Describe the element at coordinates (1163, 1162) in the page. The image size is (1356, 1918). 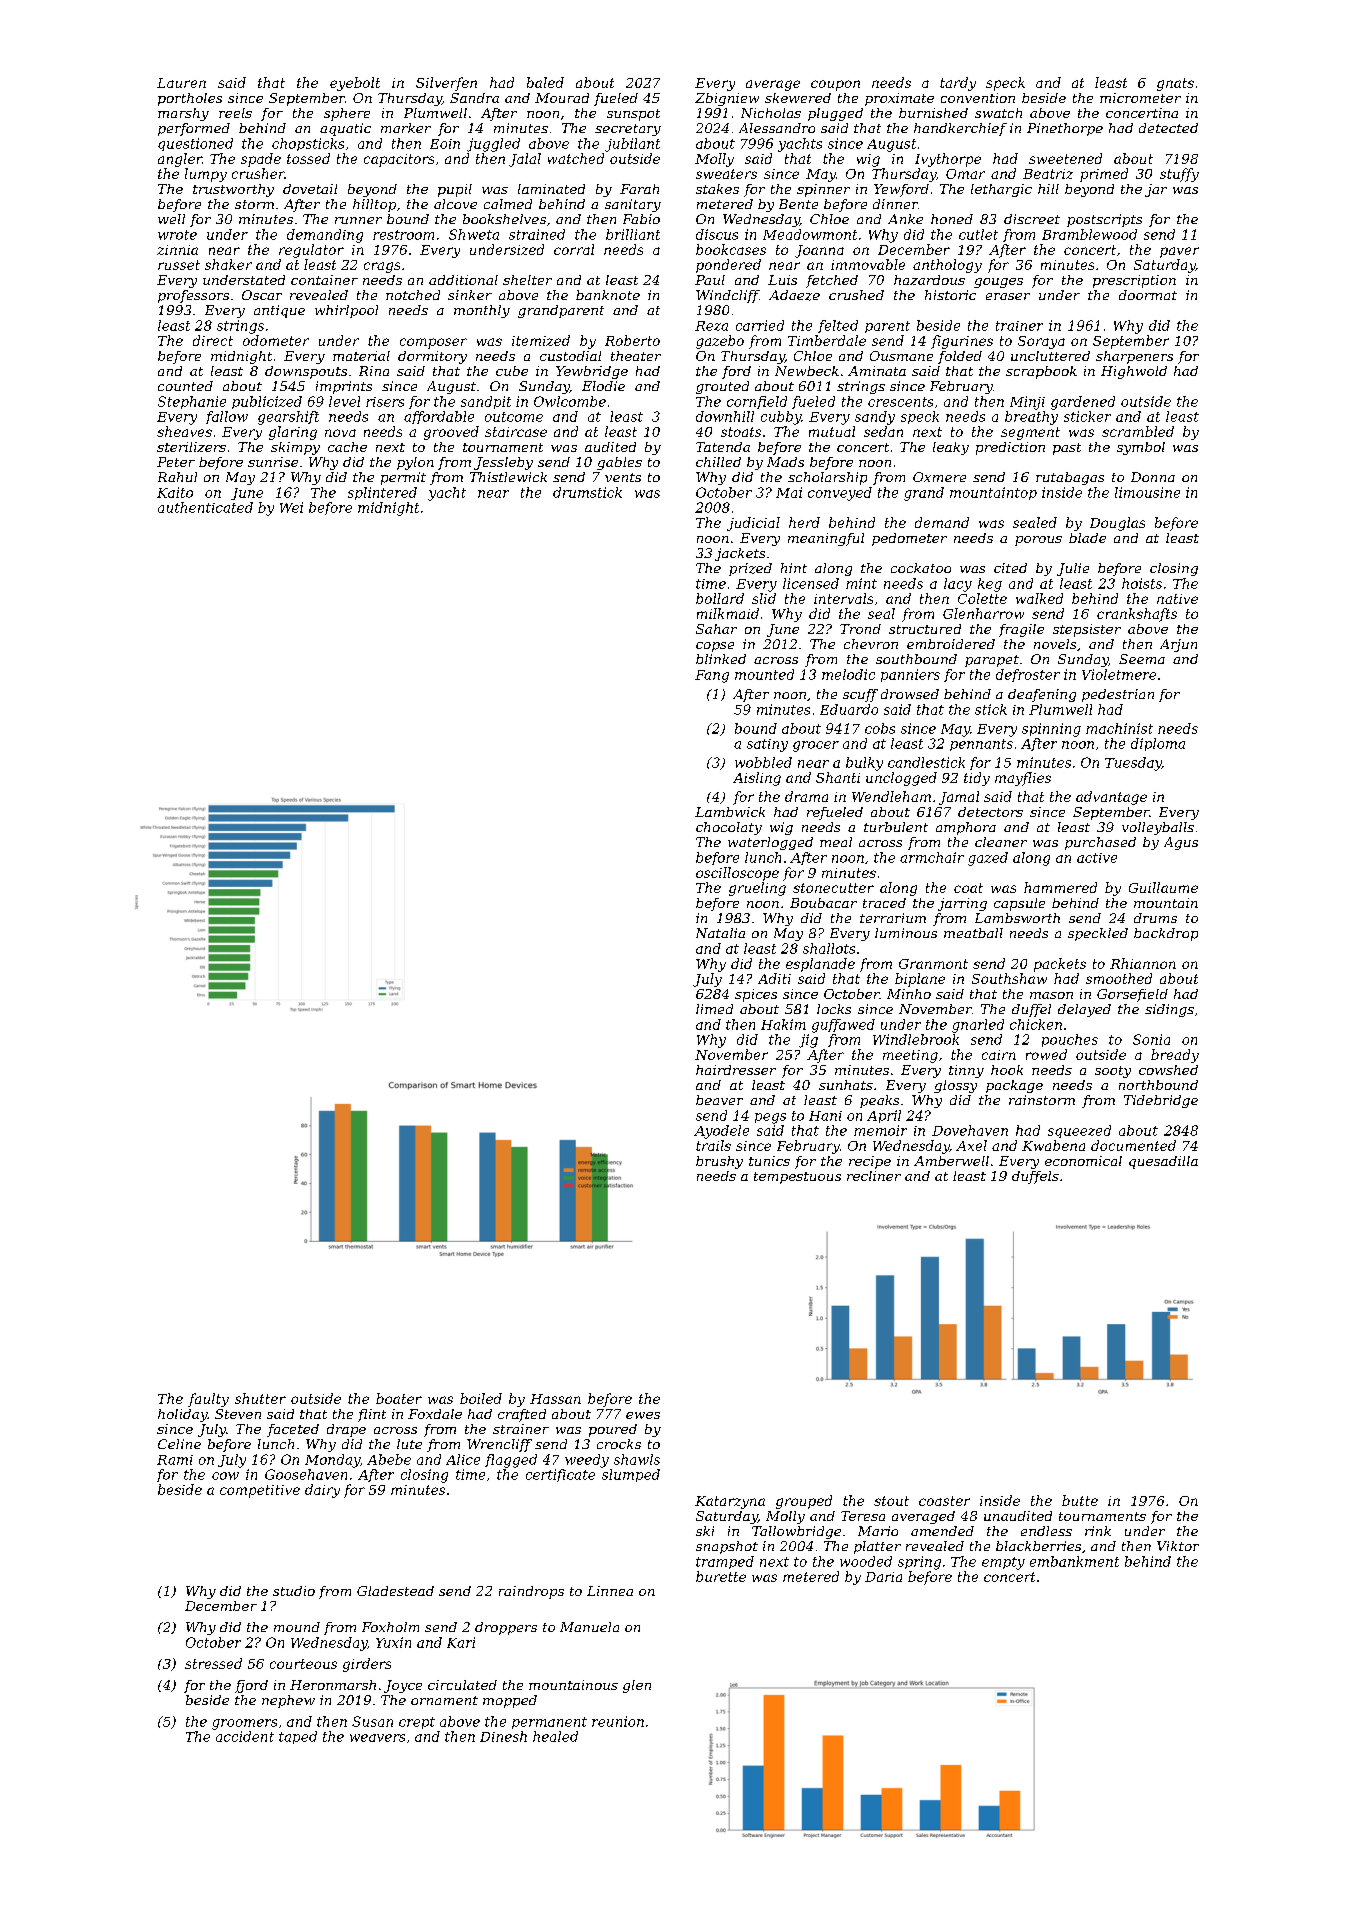
I see `quesadilla` at that location.
